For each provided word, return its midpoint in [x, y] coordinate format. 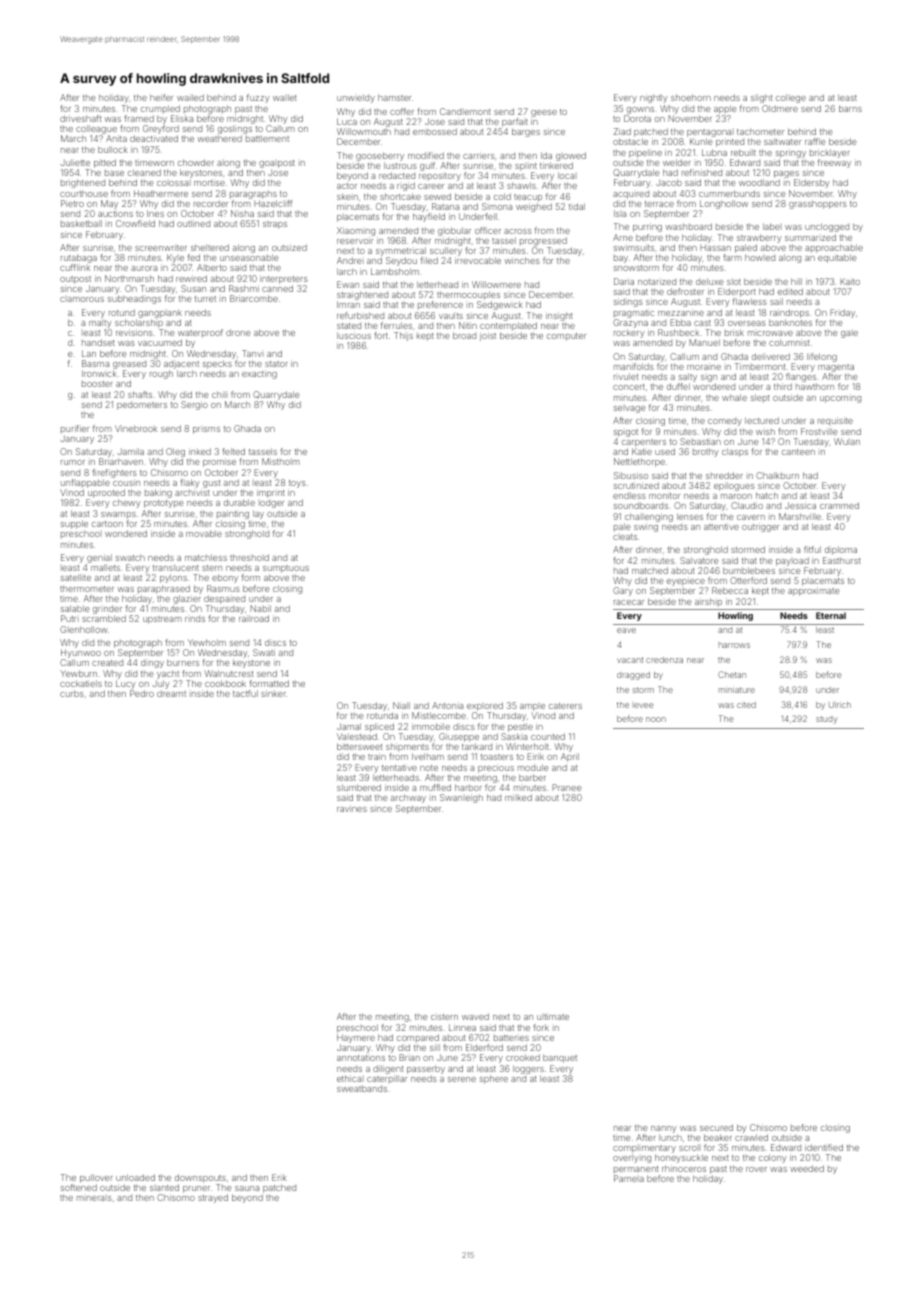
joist [488, 336]
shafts [140, 394]
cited [746, 705]
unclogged [827, 227]
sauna [247, 1188]
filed [429, 260]
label [772, 226]
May [109, 204]
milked [518, 797]
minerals [94, 1198]
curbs [72, 693]
